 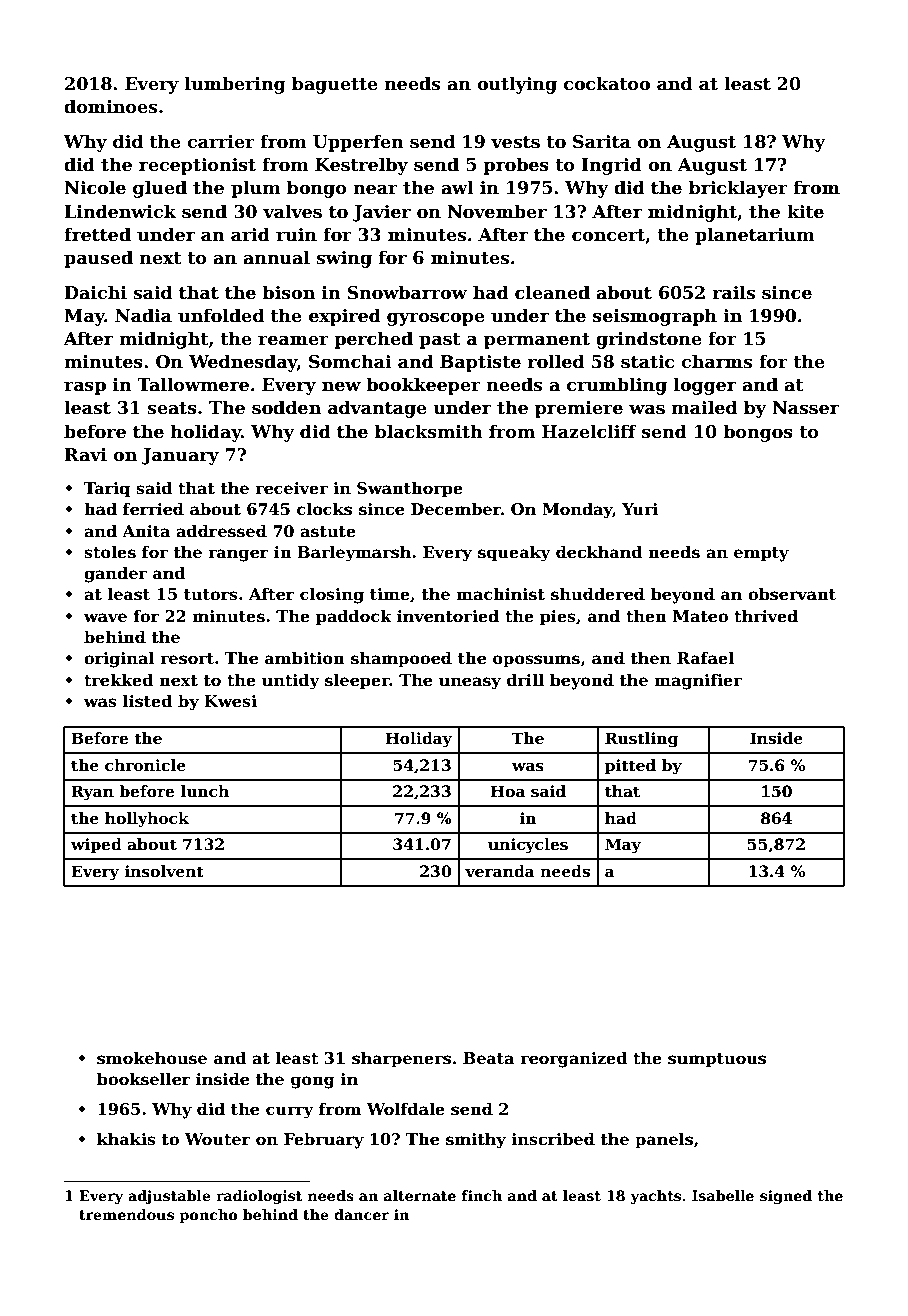 I want to click on smokehouse, so click(x=152, y=1058).
